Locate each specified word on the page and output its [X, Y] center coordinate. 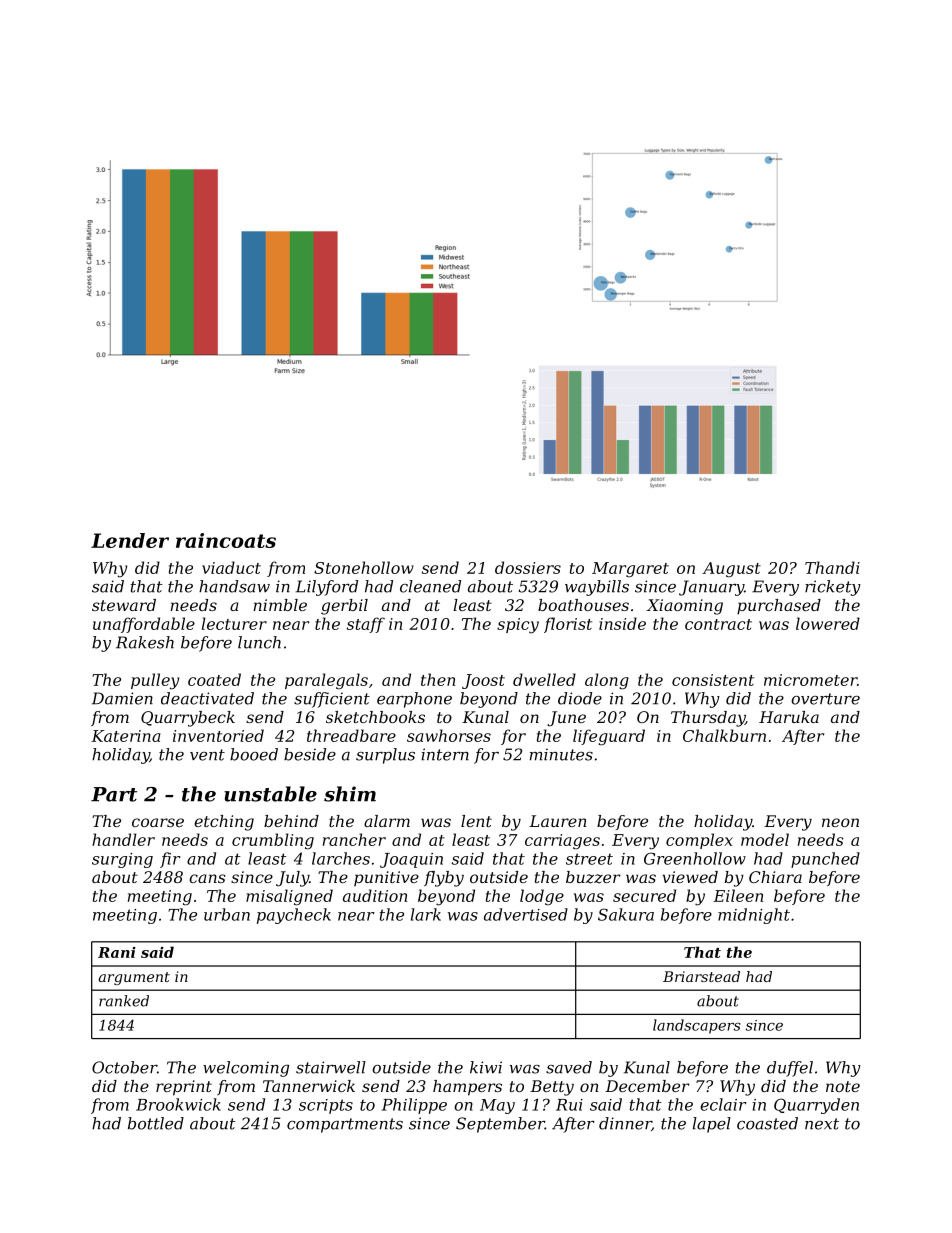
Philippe [414, 1106]
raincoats [226, 540]
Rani [117, 952]
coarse [158, 822]
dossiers [528, 567]
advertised [526, 914]
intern [445, 754]
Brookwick [178, 1104]
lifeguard [609, 737]
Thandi [832, 567]
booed [254, 754]
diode [580, 698]
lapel [712, 1125]
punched [825, 860]
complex [699, 841]
